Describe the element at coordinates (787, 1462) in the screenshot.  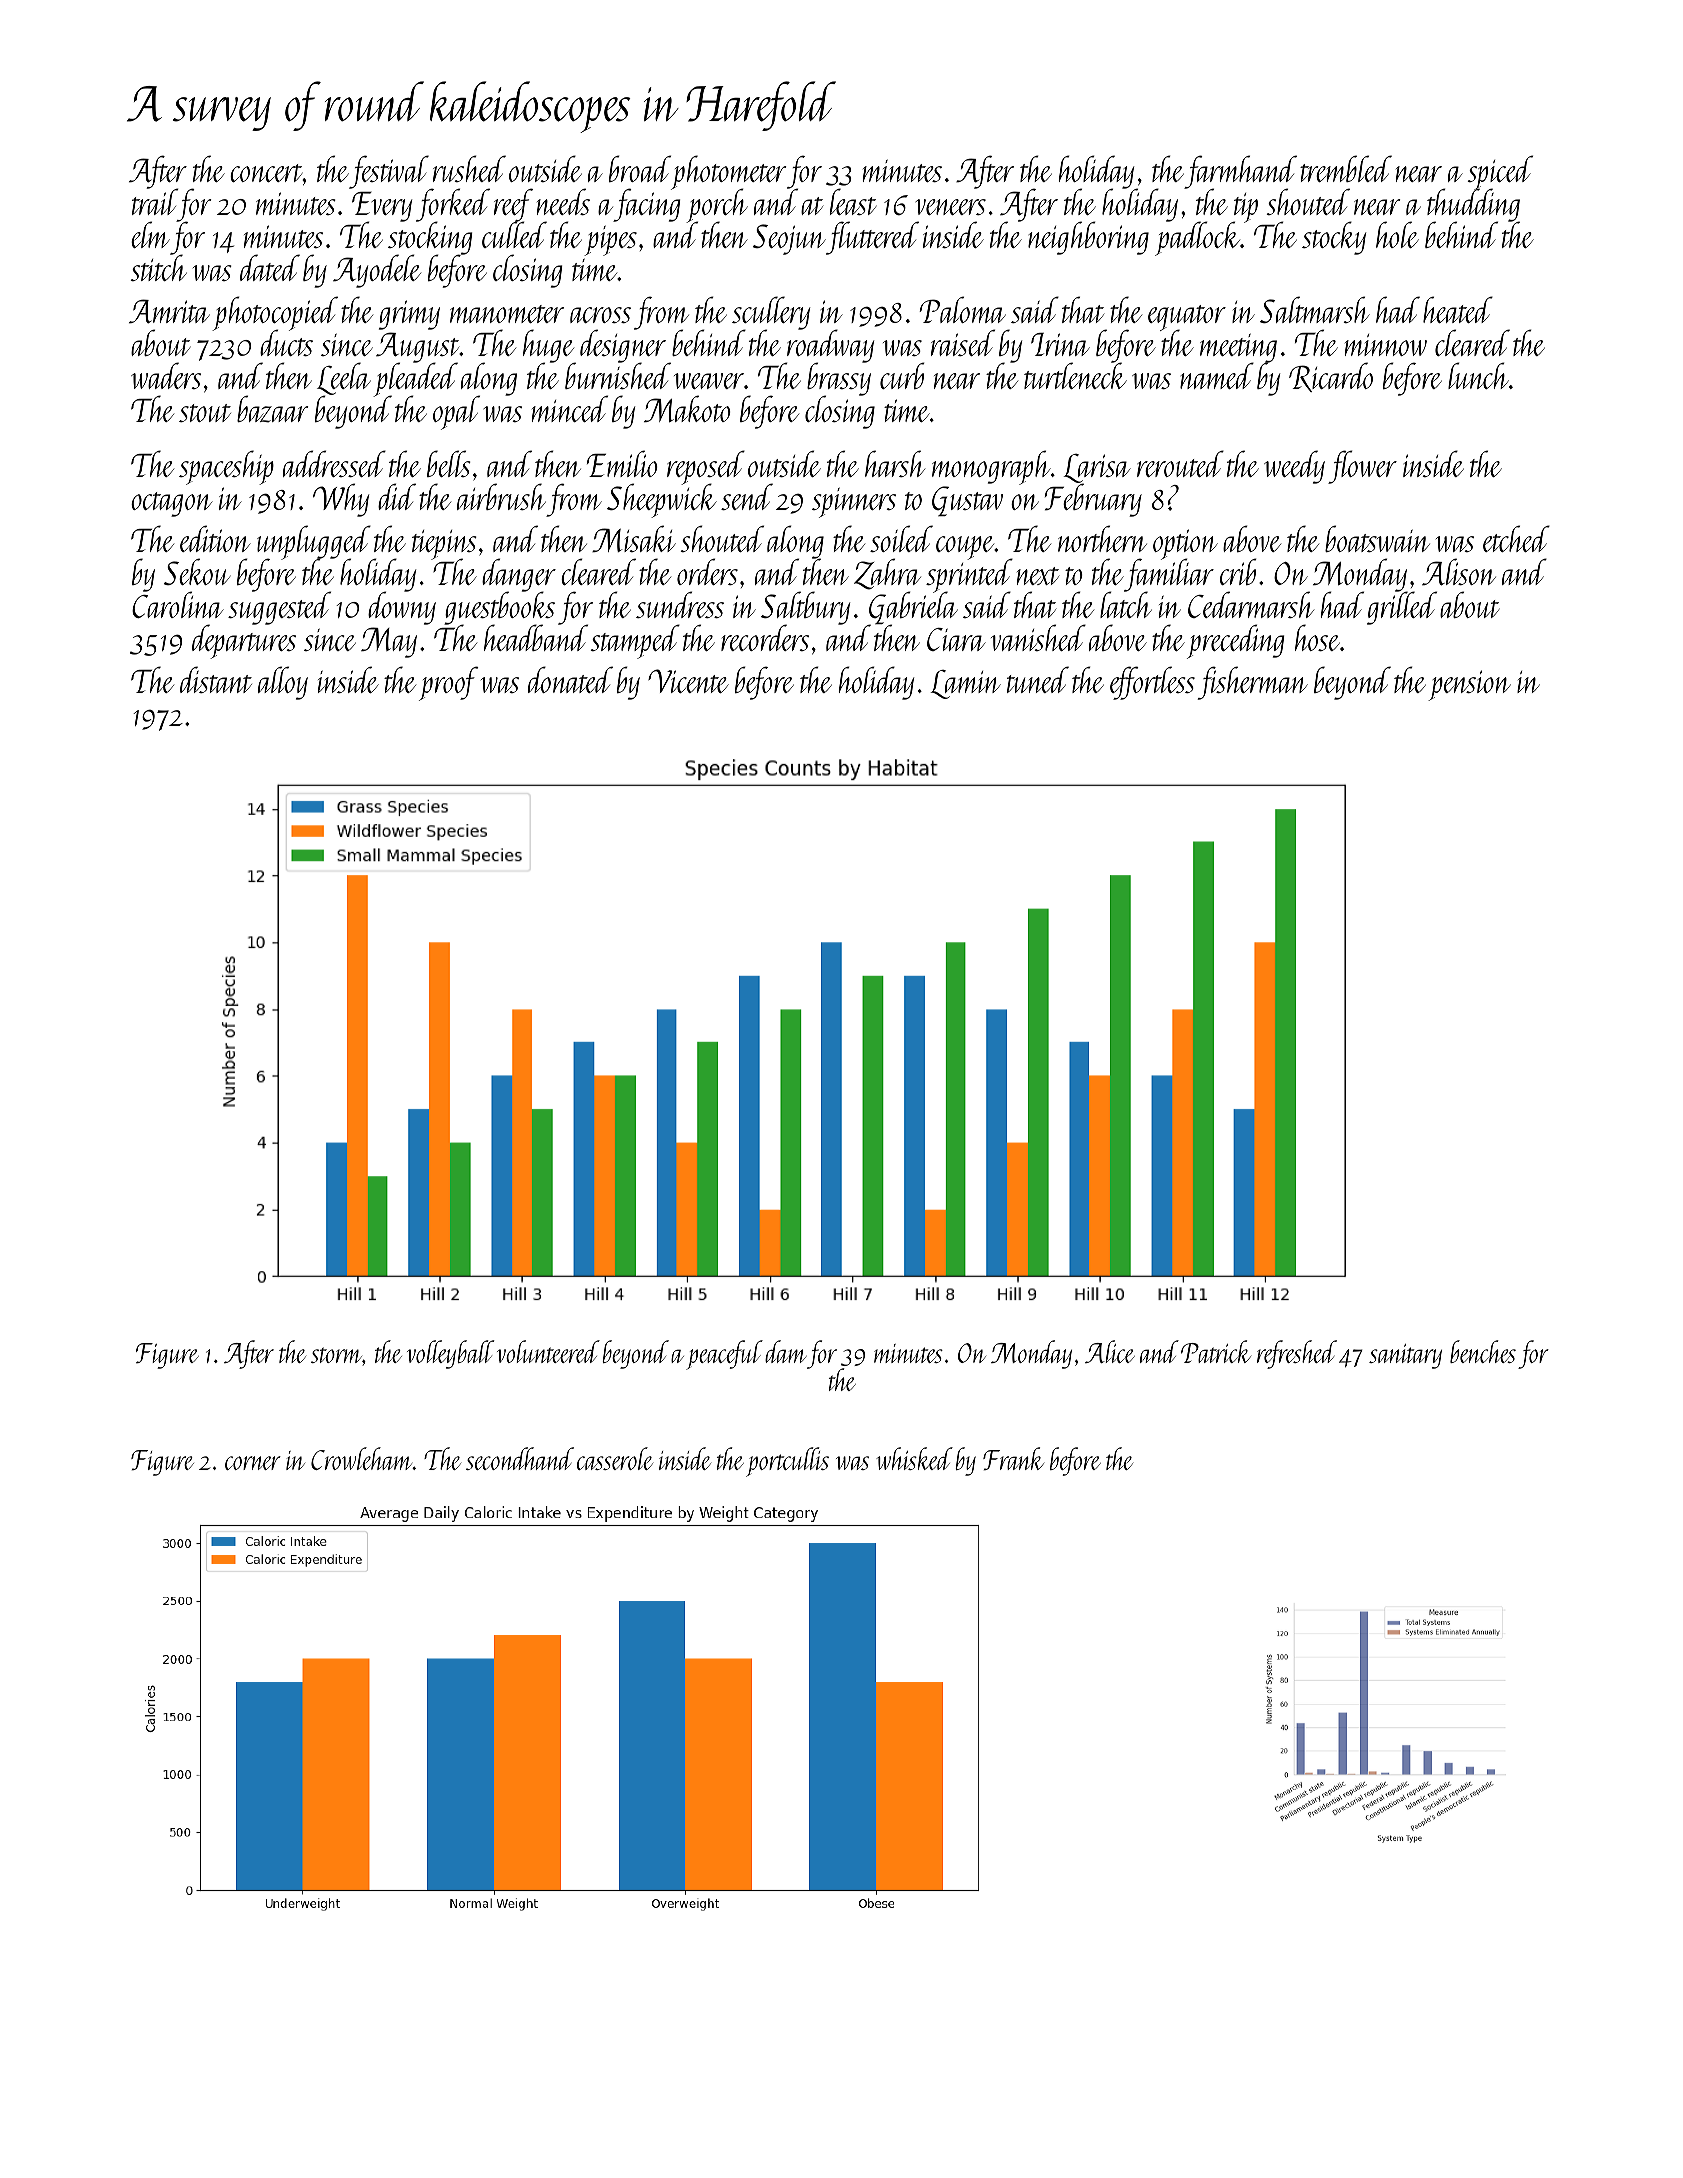
I see `portcullis` at that location.
